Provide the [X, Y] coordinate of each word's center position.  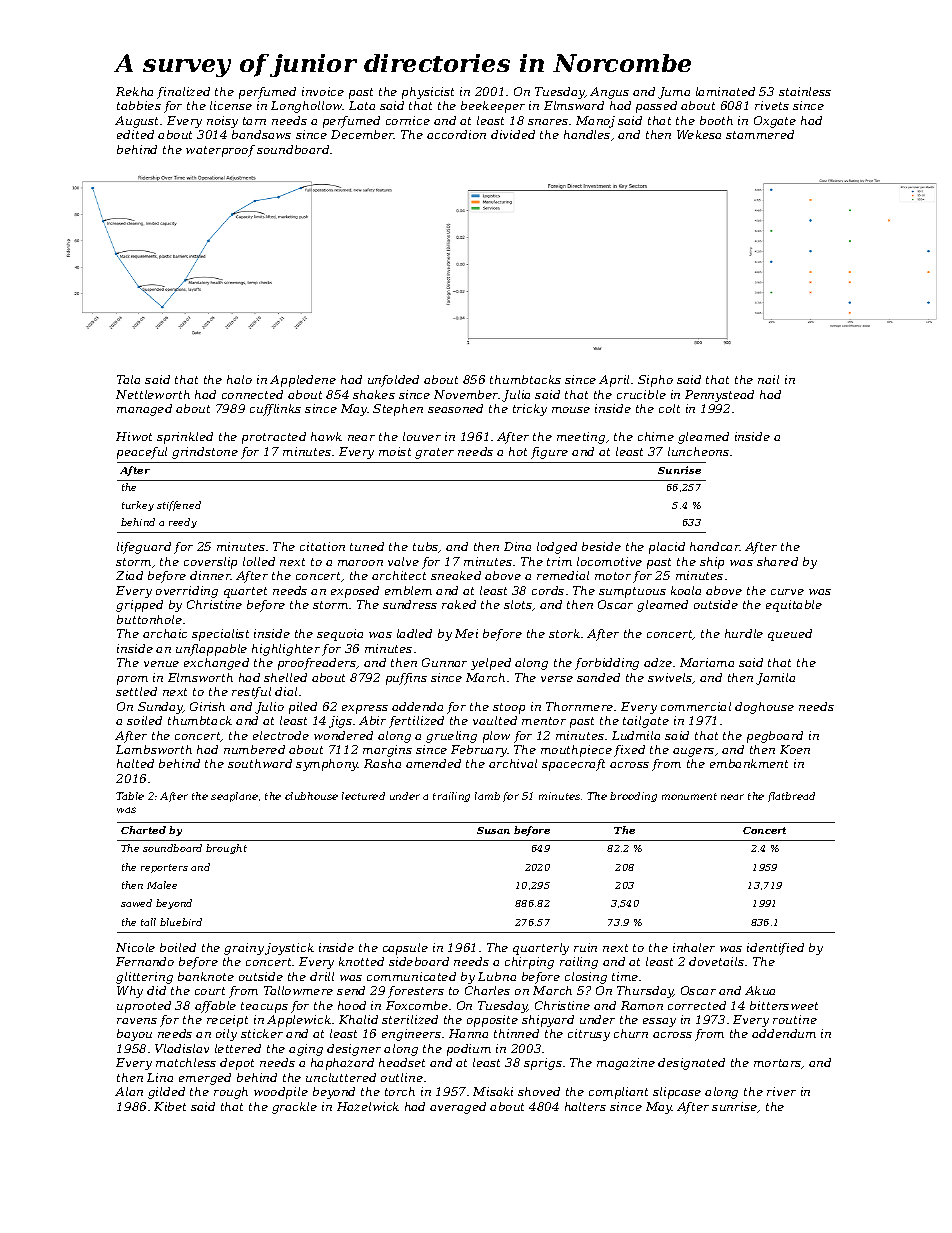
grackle [294, 1108]
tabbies [139, 105]
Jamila [775, 679]
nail [768, 379]
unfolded [393, 381]
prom [132, 680]
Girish [207, 706]
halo [239, 379]
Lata [362, 105]
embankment [749, 763]
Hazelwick [368, 1106]
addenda [417, 706]
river [781, 1091]
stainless [805, 91]
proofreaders [317, 664]
